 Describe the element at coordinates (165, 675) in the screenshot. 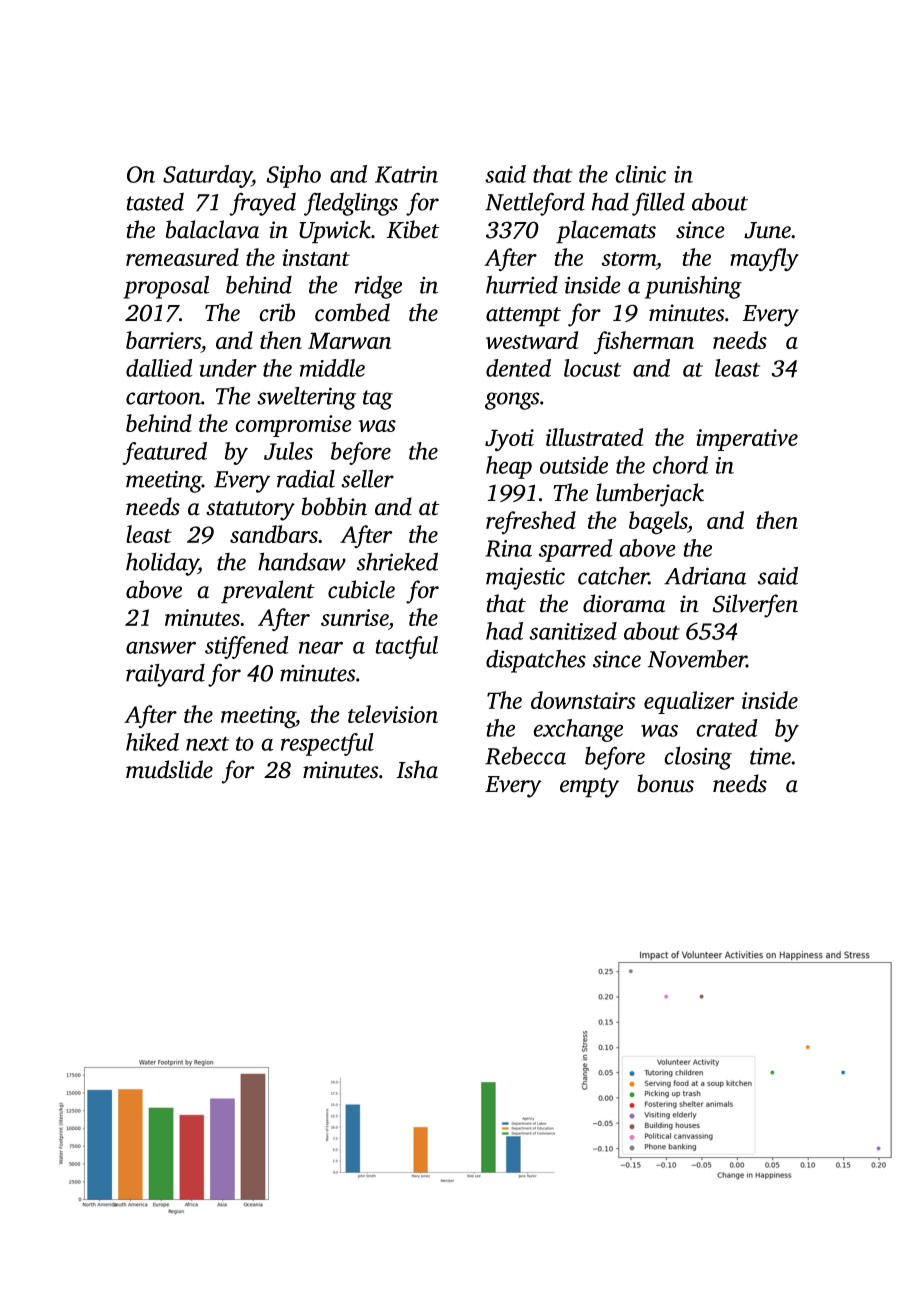

I see `railyard` at that location.
